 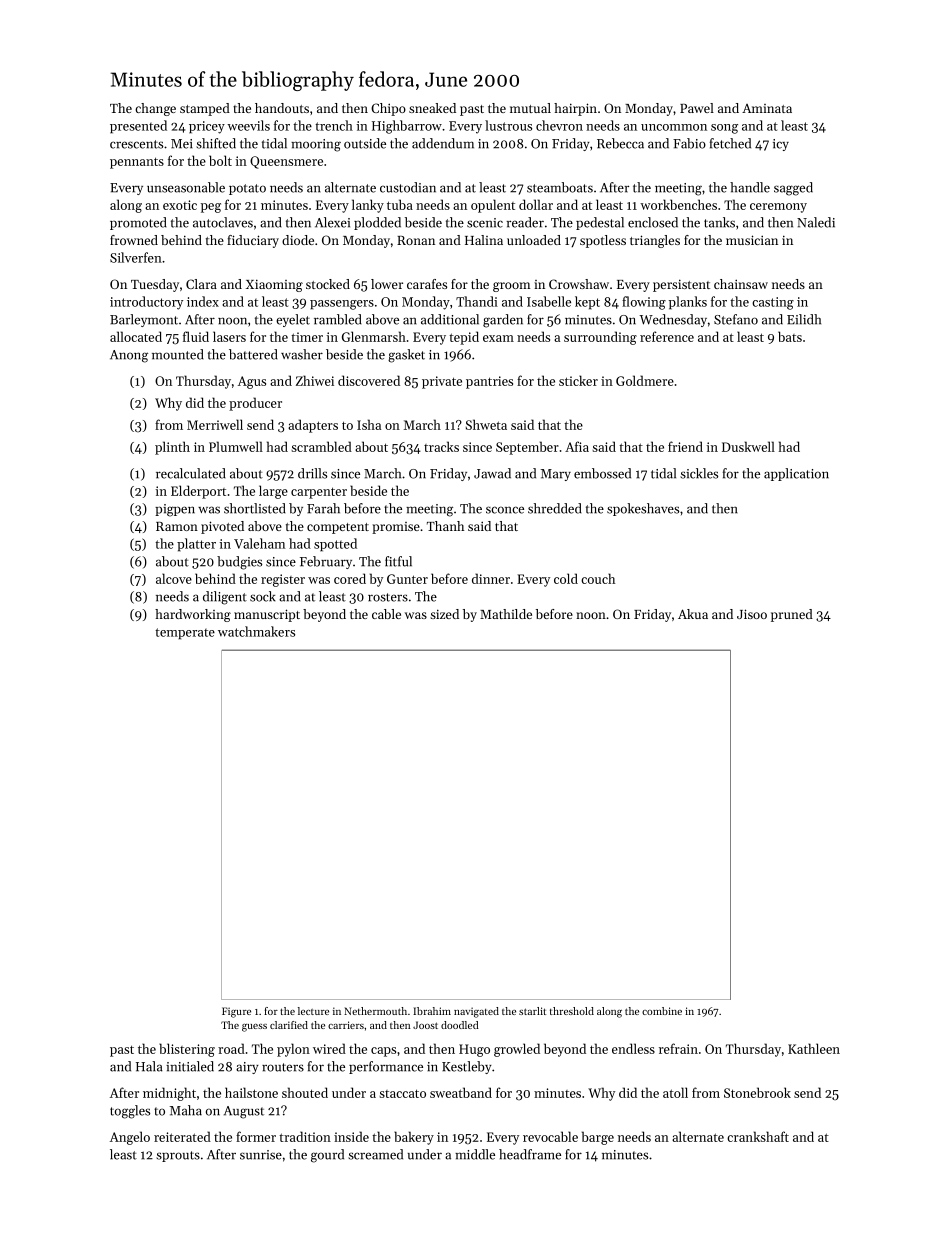 What do you see at coordinates (492, 473) in the screenshot?
I see `Jawad` at bounding box center [492, 473].
